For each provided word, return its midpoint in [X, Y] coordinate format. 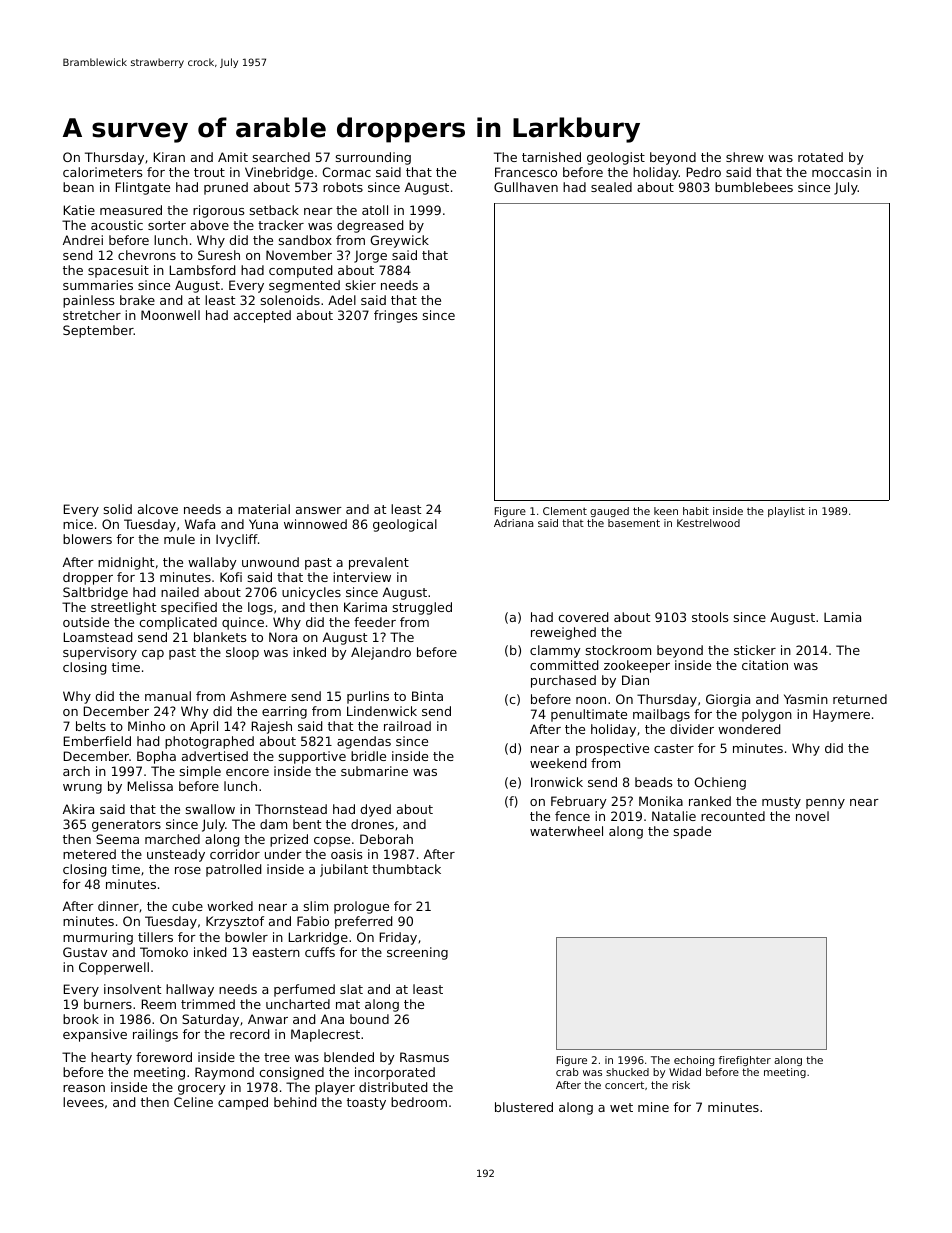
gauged [609, 512]
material [264, 509]
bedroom [419, 1102]
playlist [786, 512]
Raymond [224, 1073]
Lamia [842, 617]
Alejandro [381, 653]
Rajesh [272, 727]
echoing [694, 1061]
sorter [167, 225]
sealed [611, 187]
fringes [395, 316]
